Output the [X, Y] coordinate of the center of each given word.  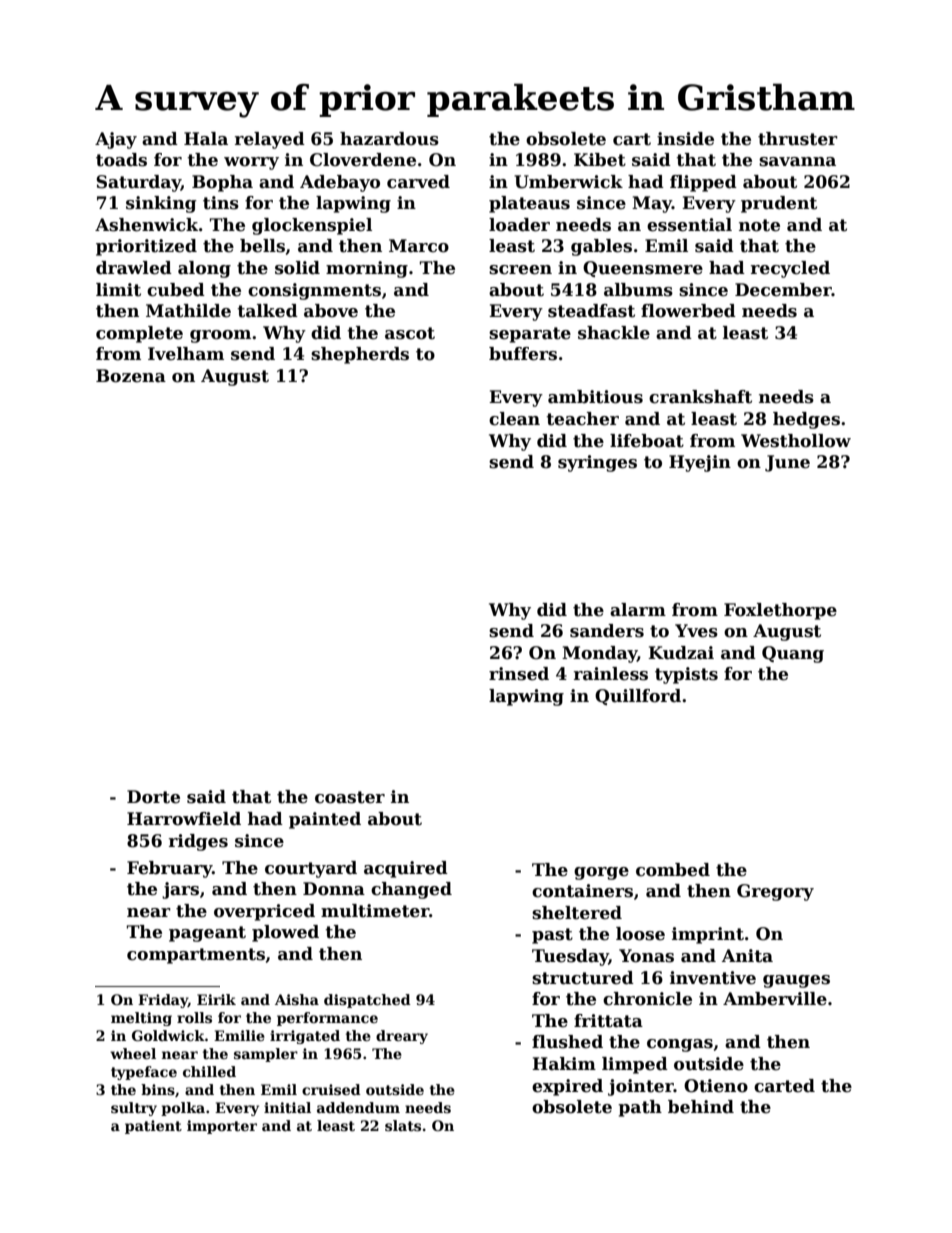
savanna [797, 162]
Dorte [153, 797]
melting [141, 1019]
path [640, 1108]
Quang [793, 654]
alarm [638, 610]
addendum [358, 1107]
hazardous [389, 139]
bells [262, 246]
